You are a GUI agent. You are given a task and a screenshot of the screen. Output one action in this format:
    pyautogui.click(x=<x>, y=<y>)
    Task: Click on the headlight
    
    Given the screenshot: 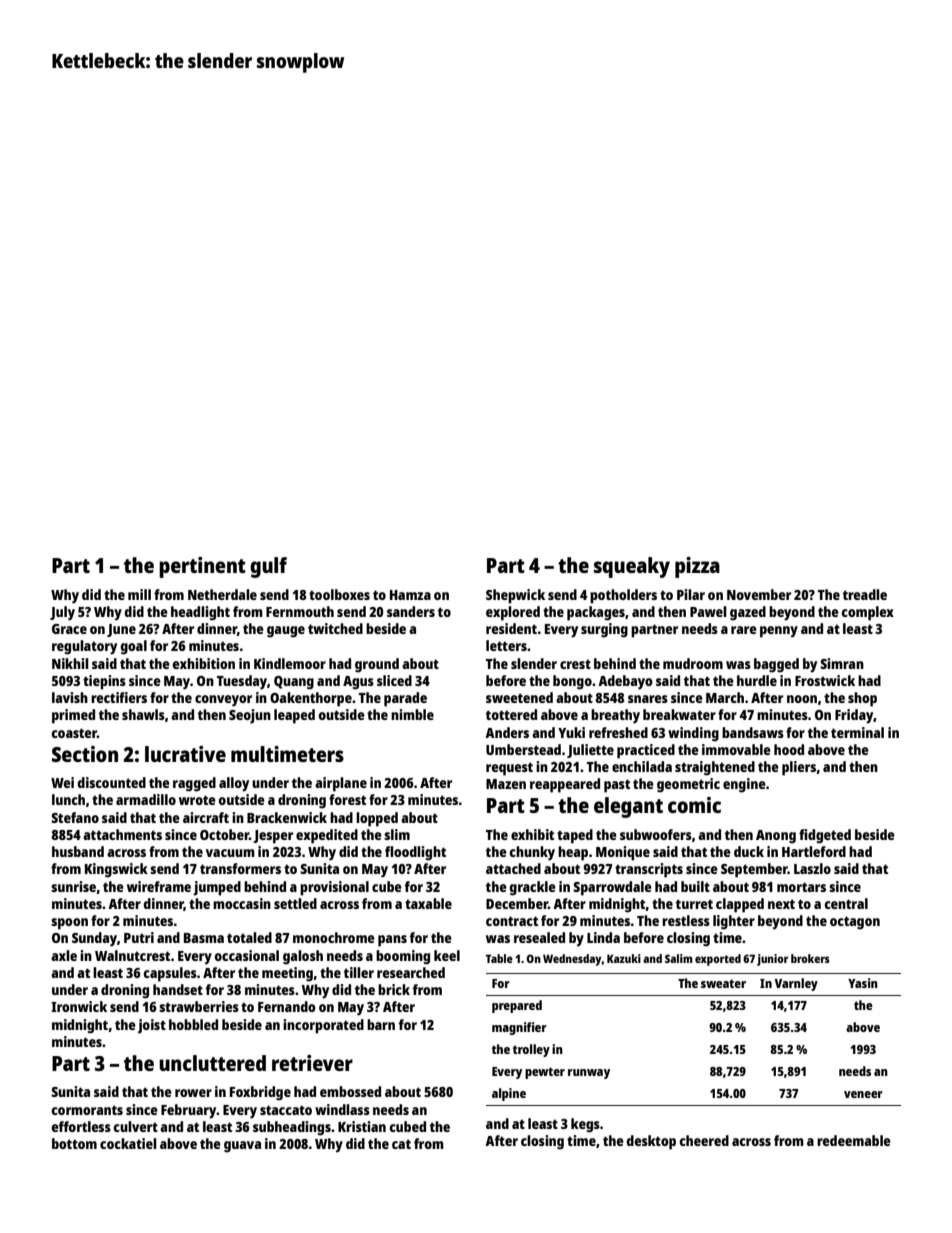 What is the action you would take?
    pyautogui.click(x=200, y=613)
